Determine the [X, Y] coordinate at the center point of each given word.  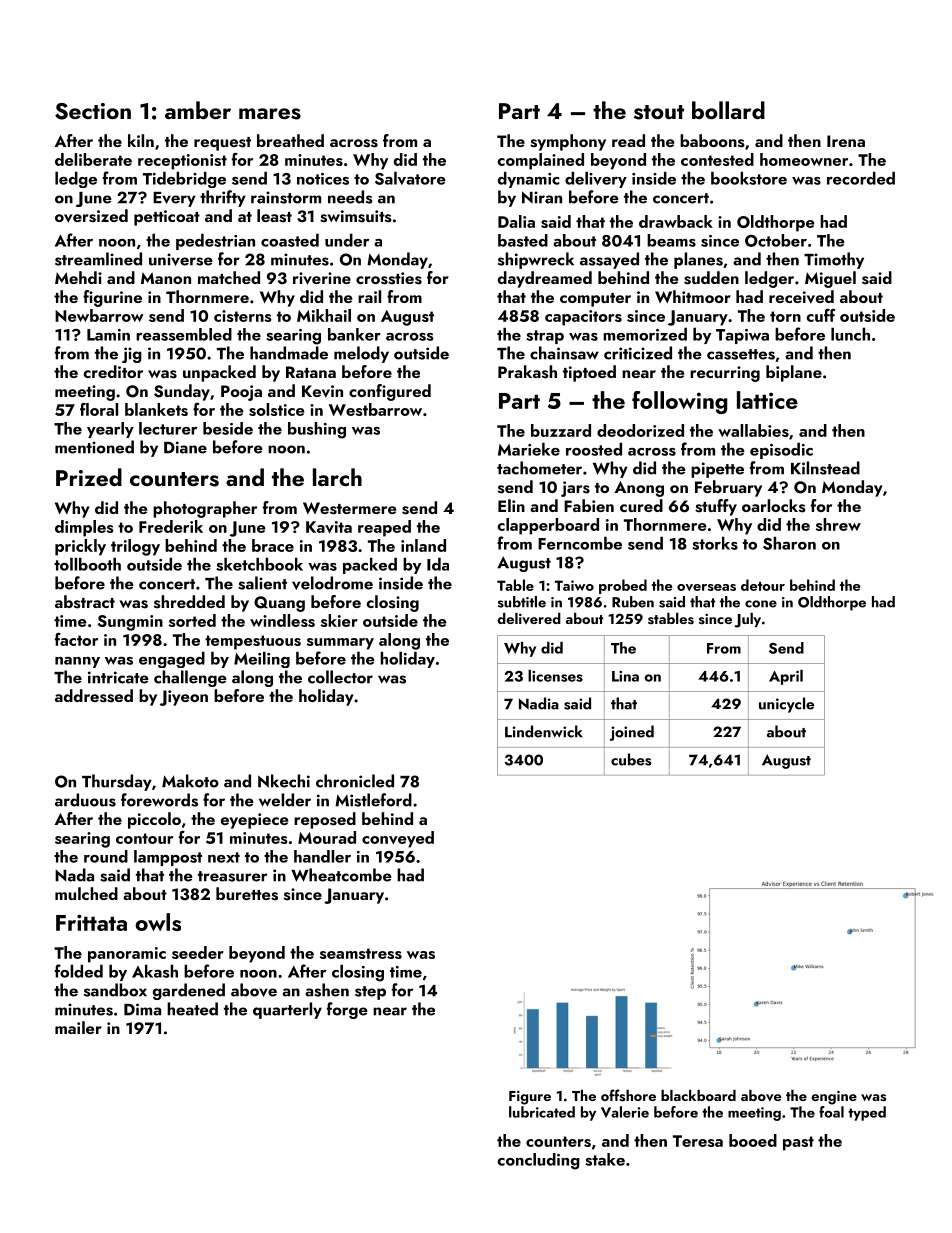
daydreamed [545, 279]
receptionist [182, 162]
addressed [94, 696]
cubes [631, 759]
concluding [539, 1161]
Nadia [539, 703]
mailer [78, 1027]
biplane [794, 373]
